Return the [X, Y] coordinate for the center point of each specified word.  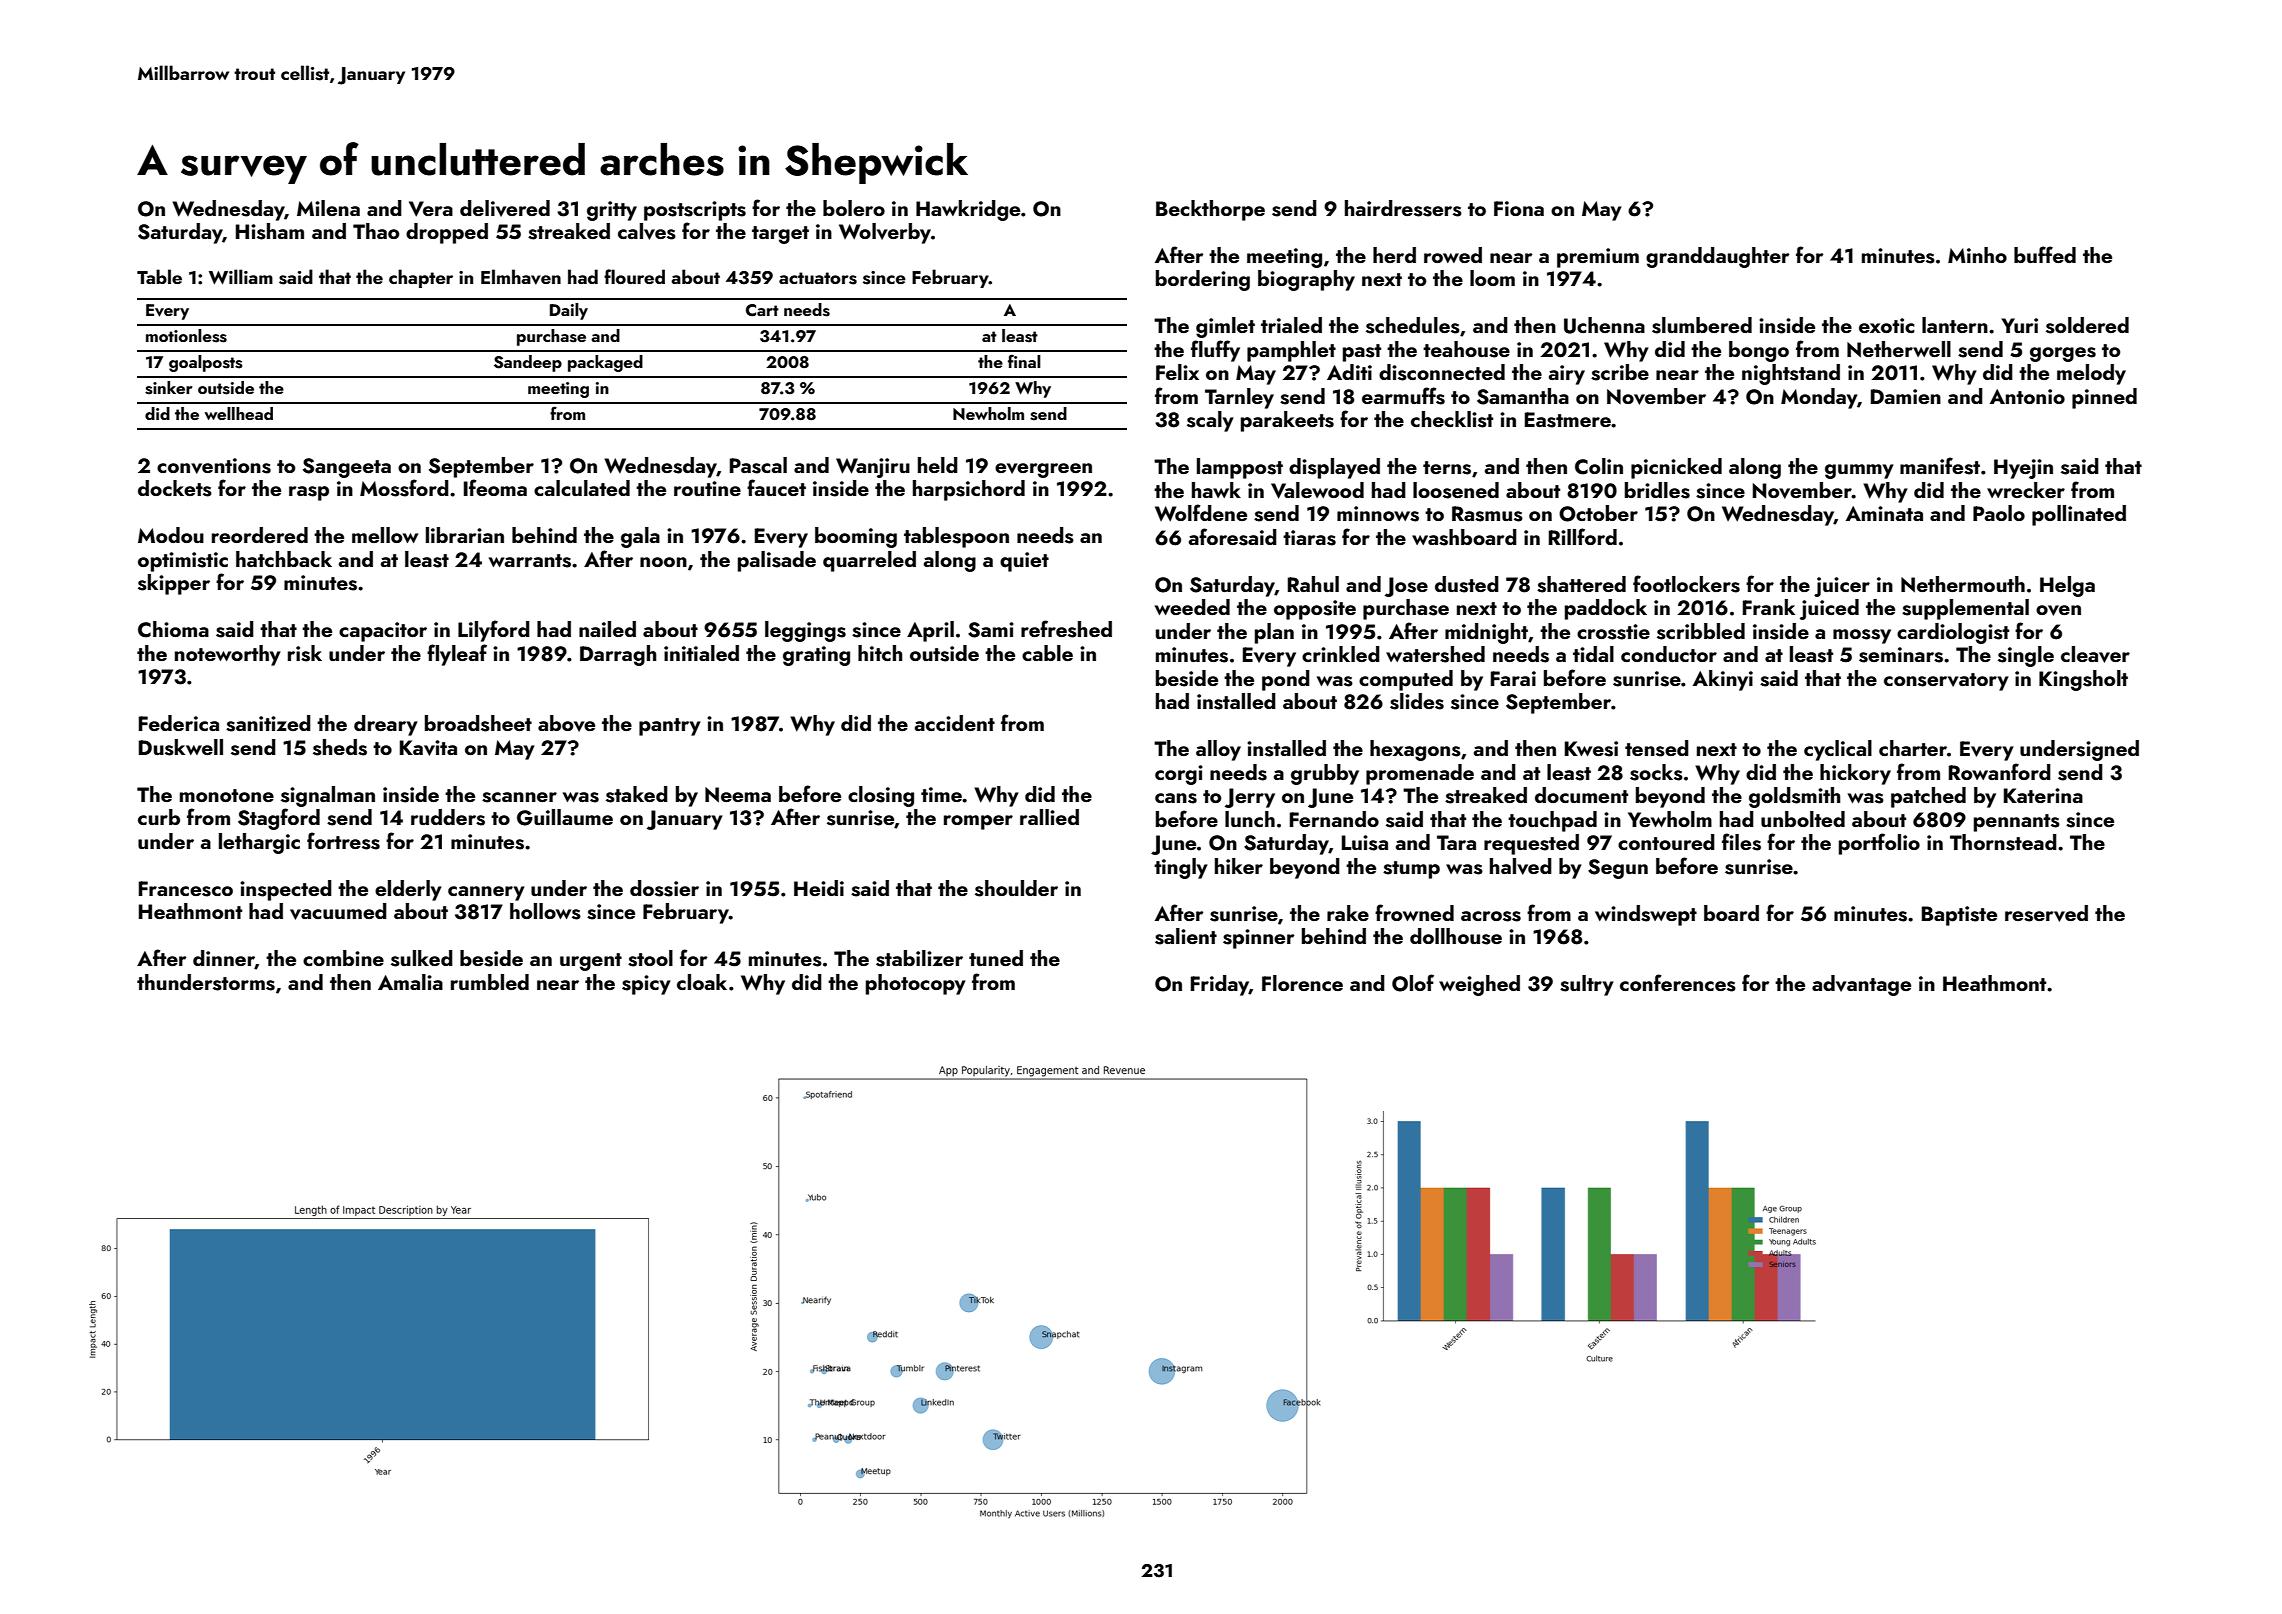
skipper [174, 584]
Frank [1769, 607]
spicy [646, 985]
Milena [328, 208]
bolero [854, 208]
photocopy [916, 984]
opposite [1315, 610]
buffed [2045, 254]
